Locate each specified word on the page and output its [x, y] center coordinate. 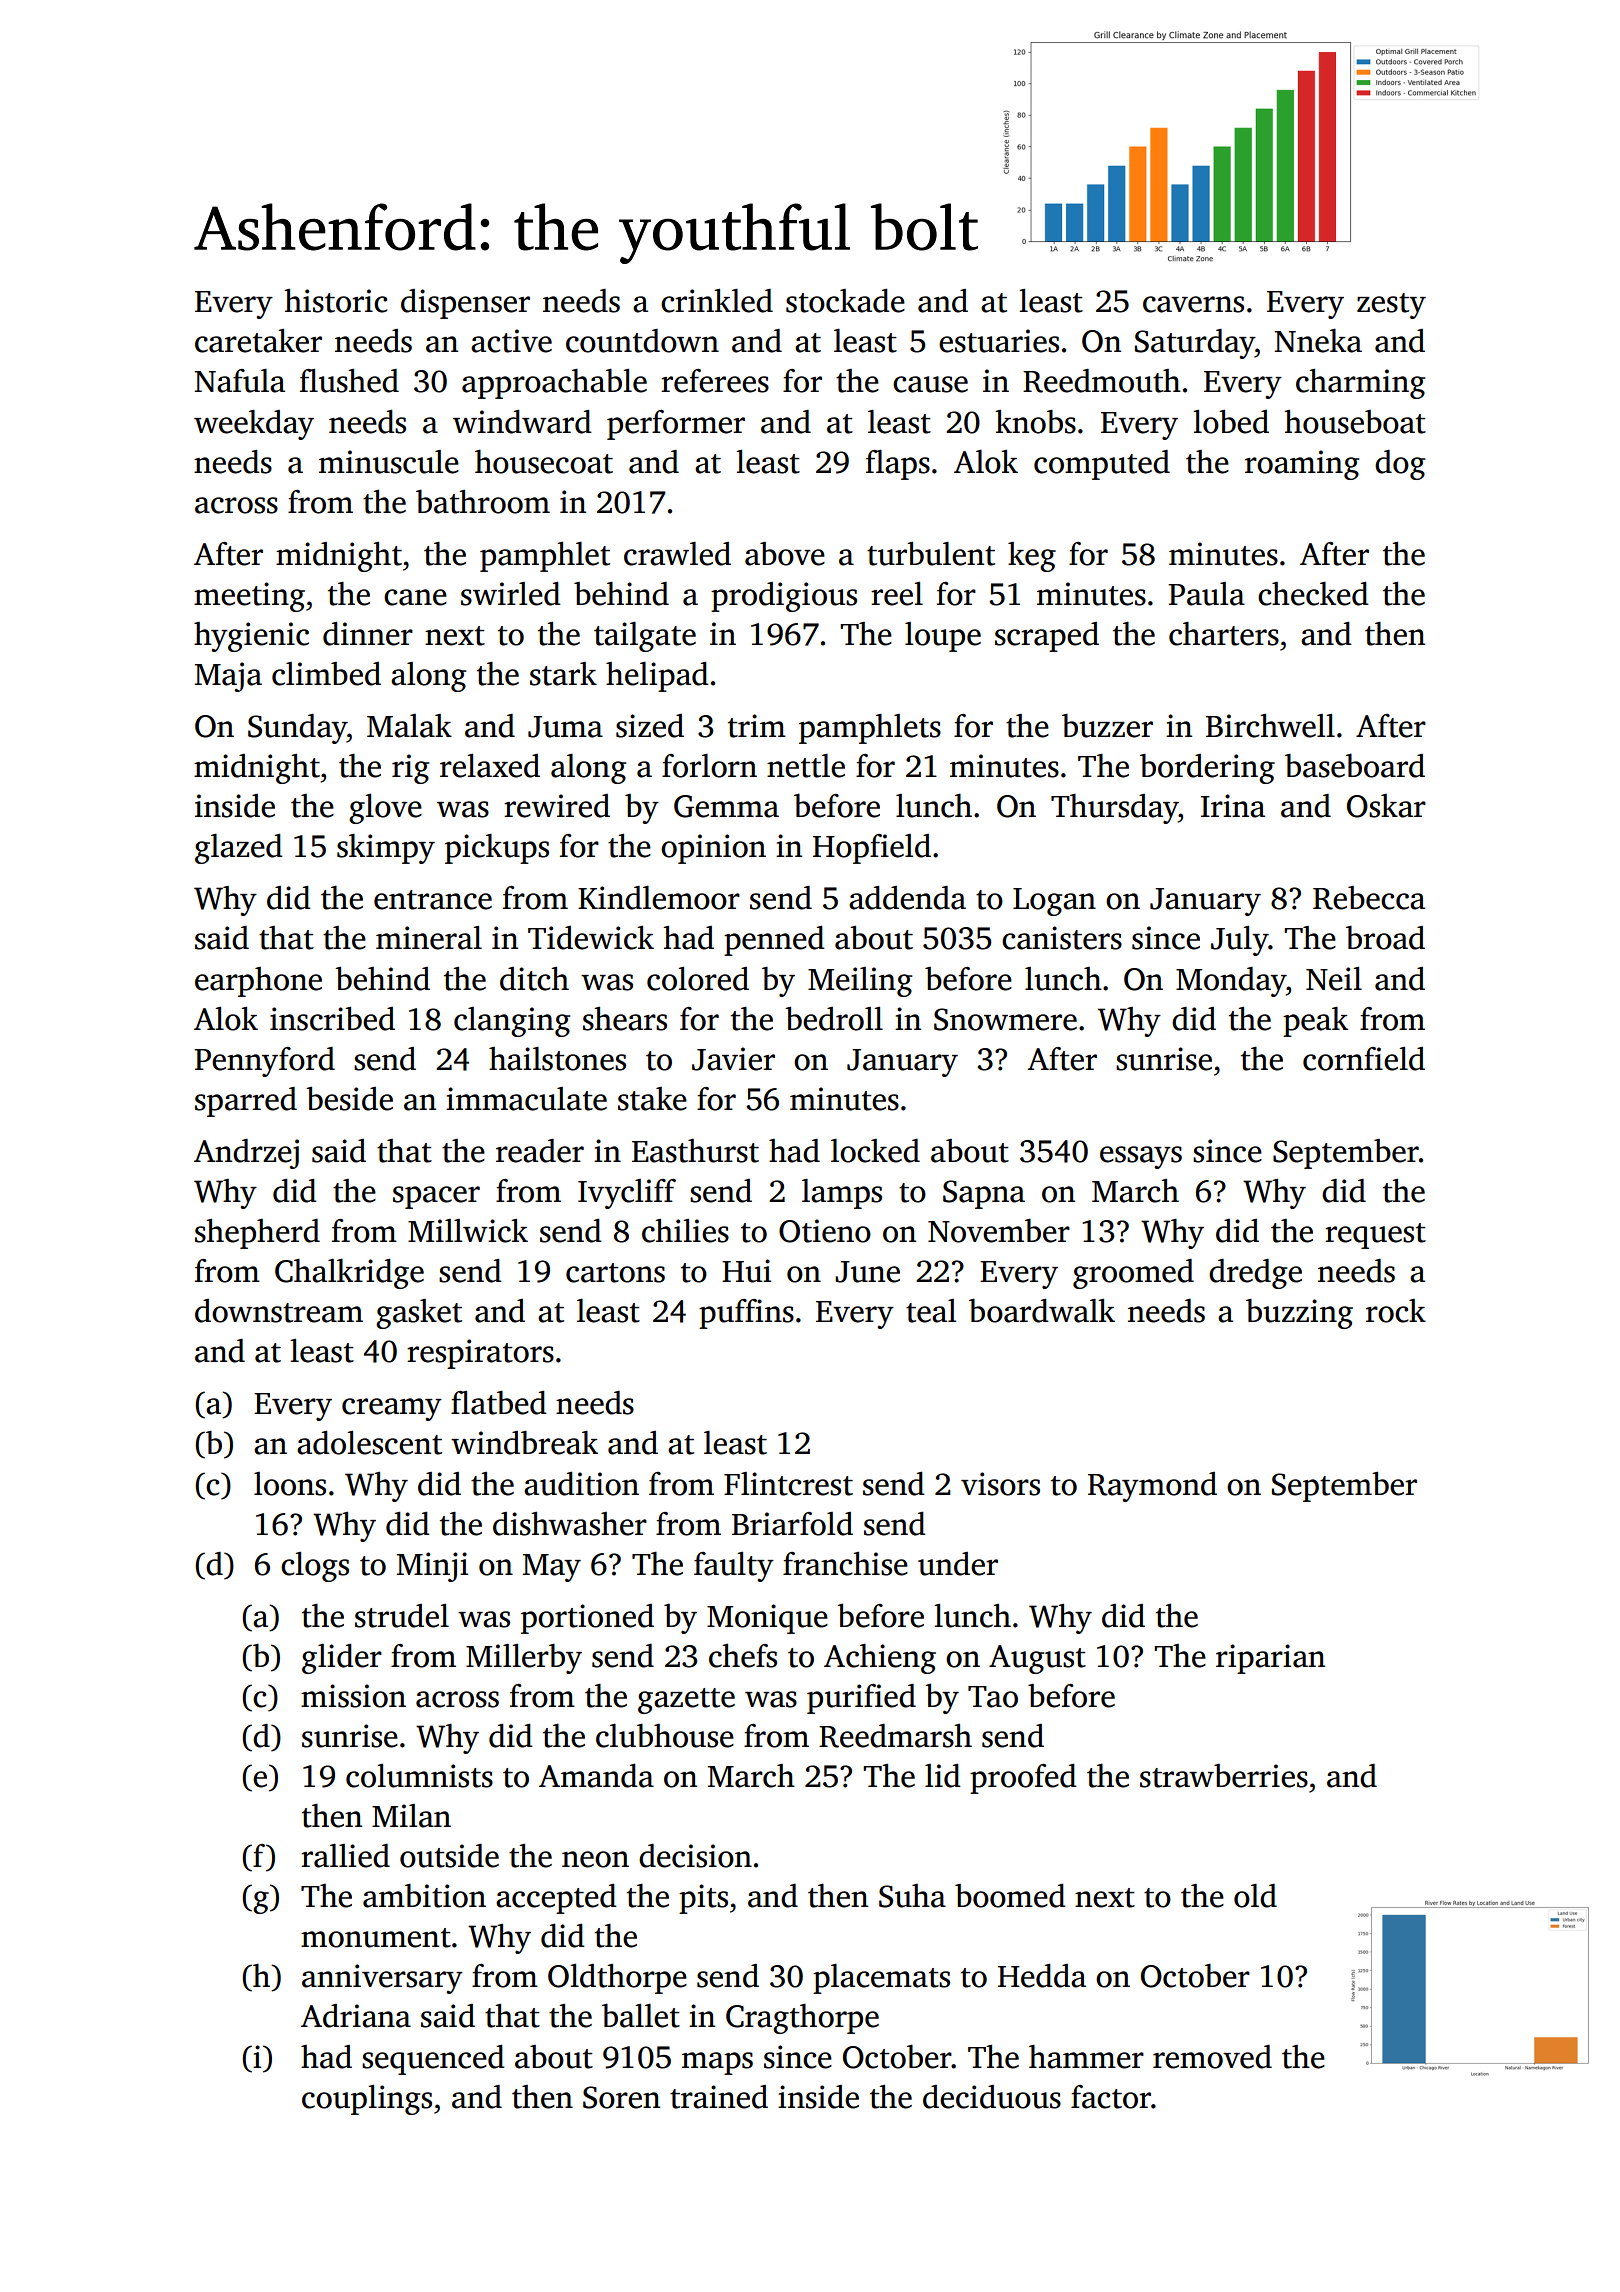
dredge [1255, 1274]
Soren [621, 2097]
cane [415, 597]
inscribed [332, 1019]
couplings [367, 2100]
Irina [1233, 806]
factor [1111, 2097]
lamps [842, 1194]
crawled [677, 554]
